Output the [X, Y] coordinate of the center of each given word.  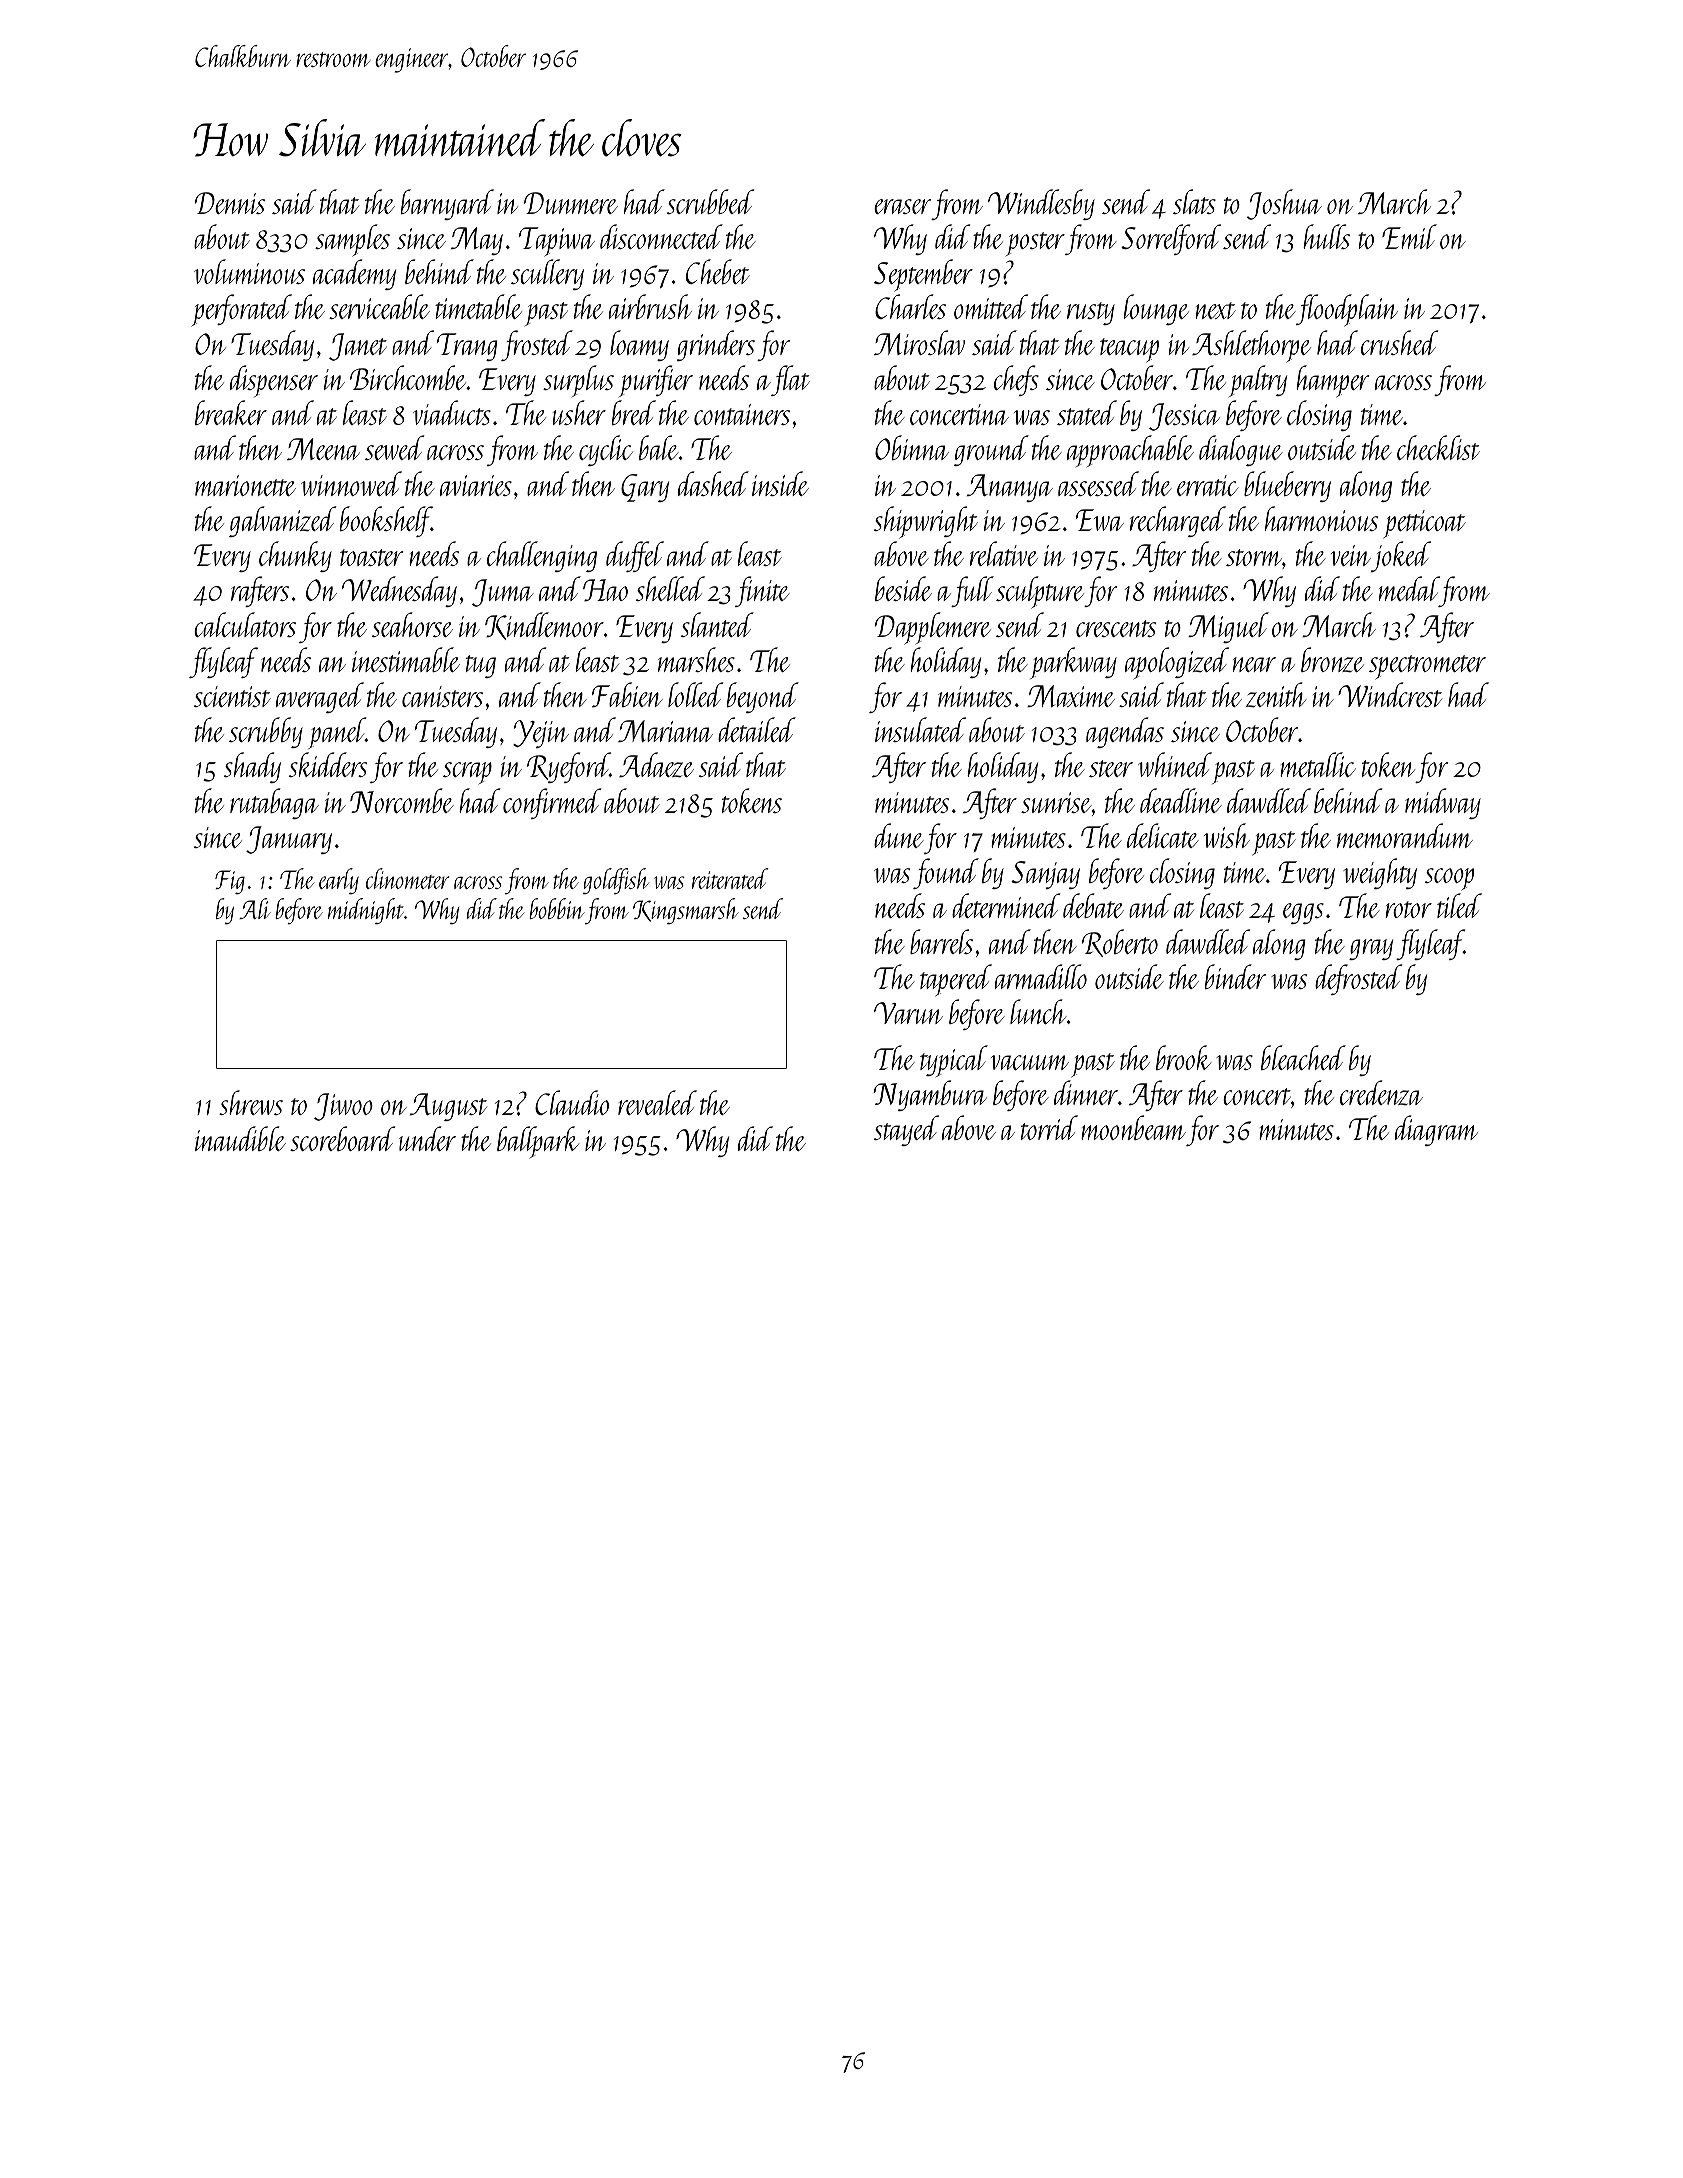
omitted [991, 306]
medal [1409, 588]
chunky [295, 556]
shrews [251, 1102]
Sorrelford [1171, 239]
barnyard [447, 204]
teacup [1129, 350]
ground [991, 450]
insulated [920, 729]
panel [337, 733]
